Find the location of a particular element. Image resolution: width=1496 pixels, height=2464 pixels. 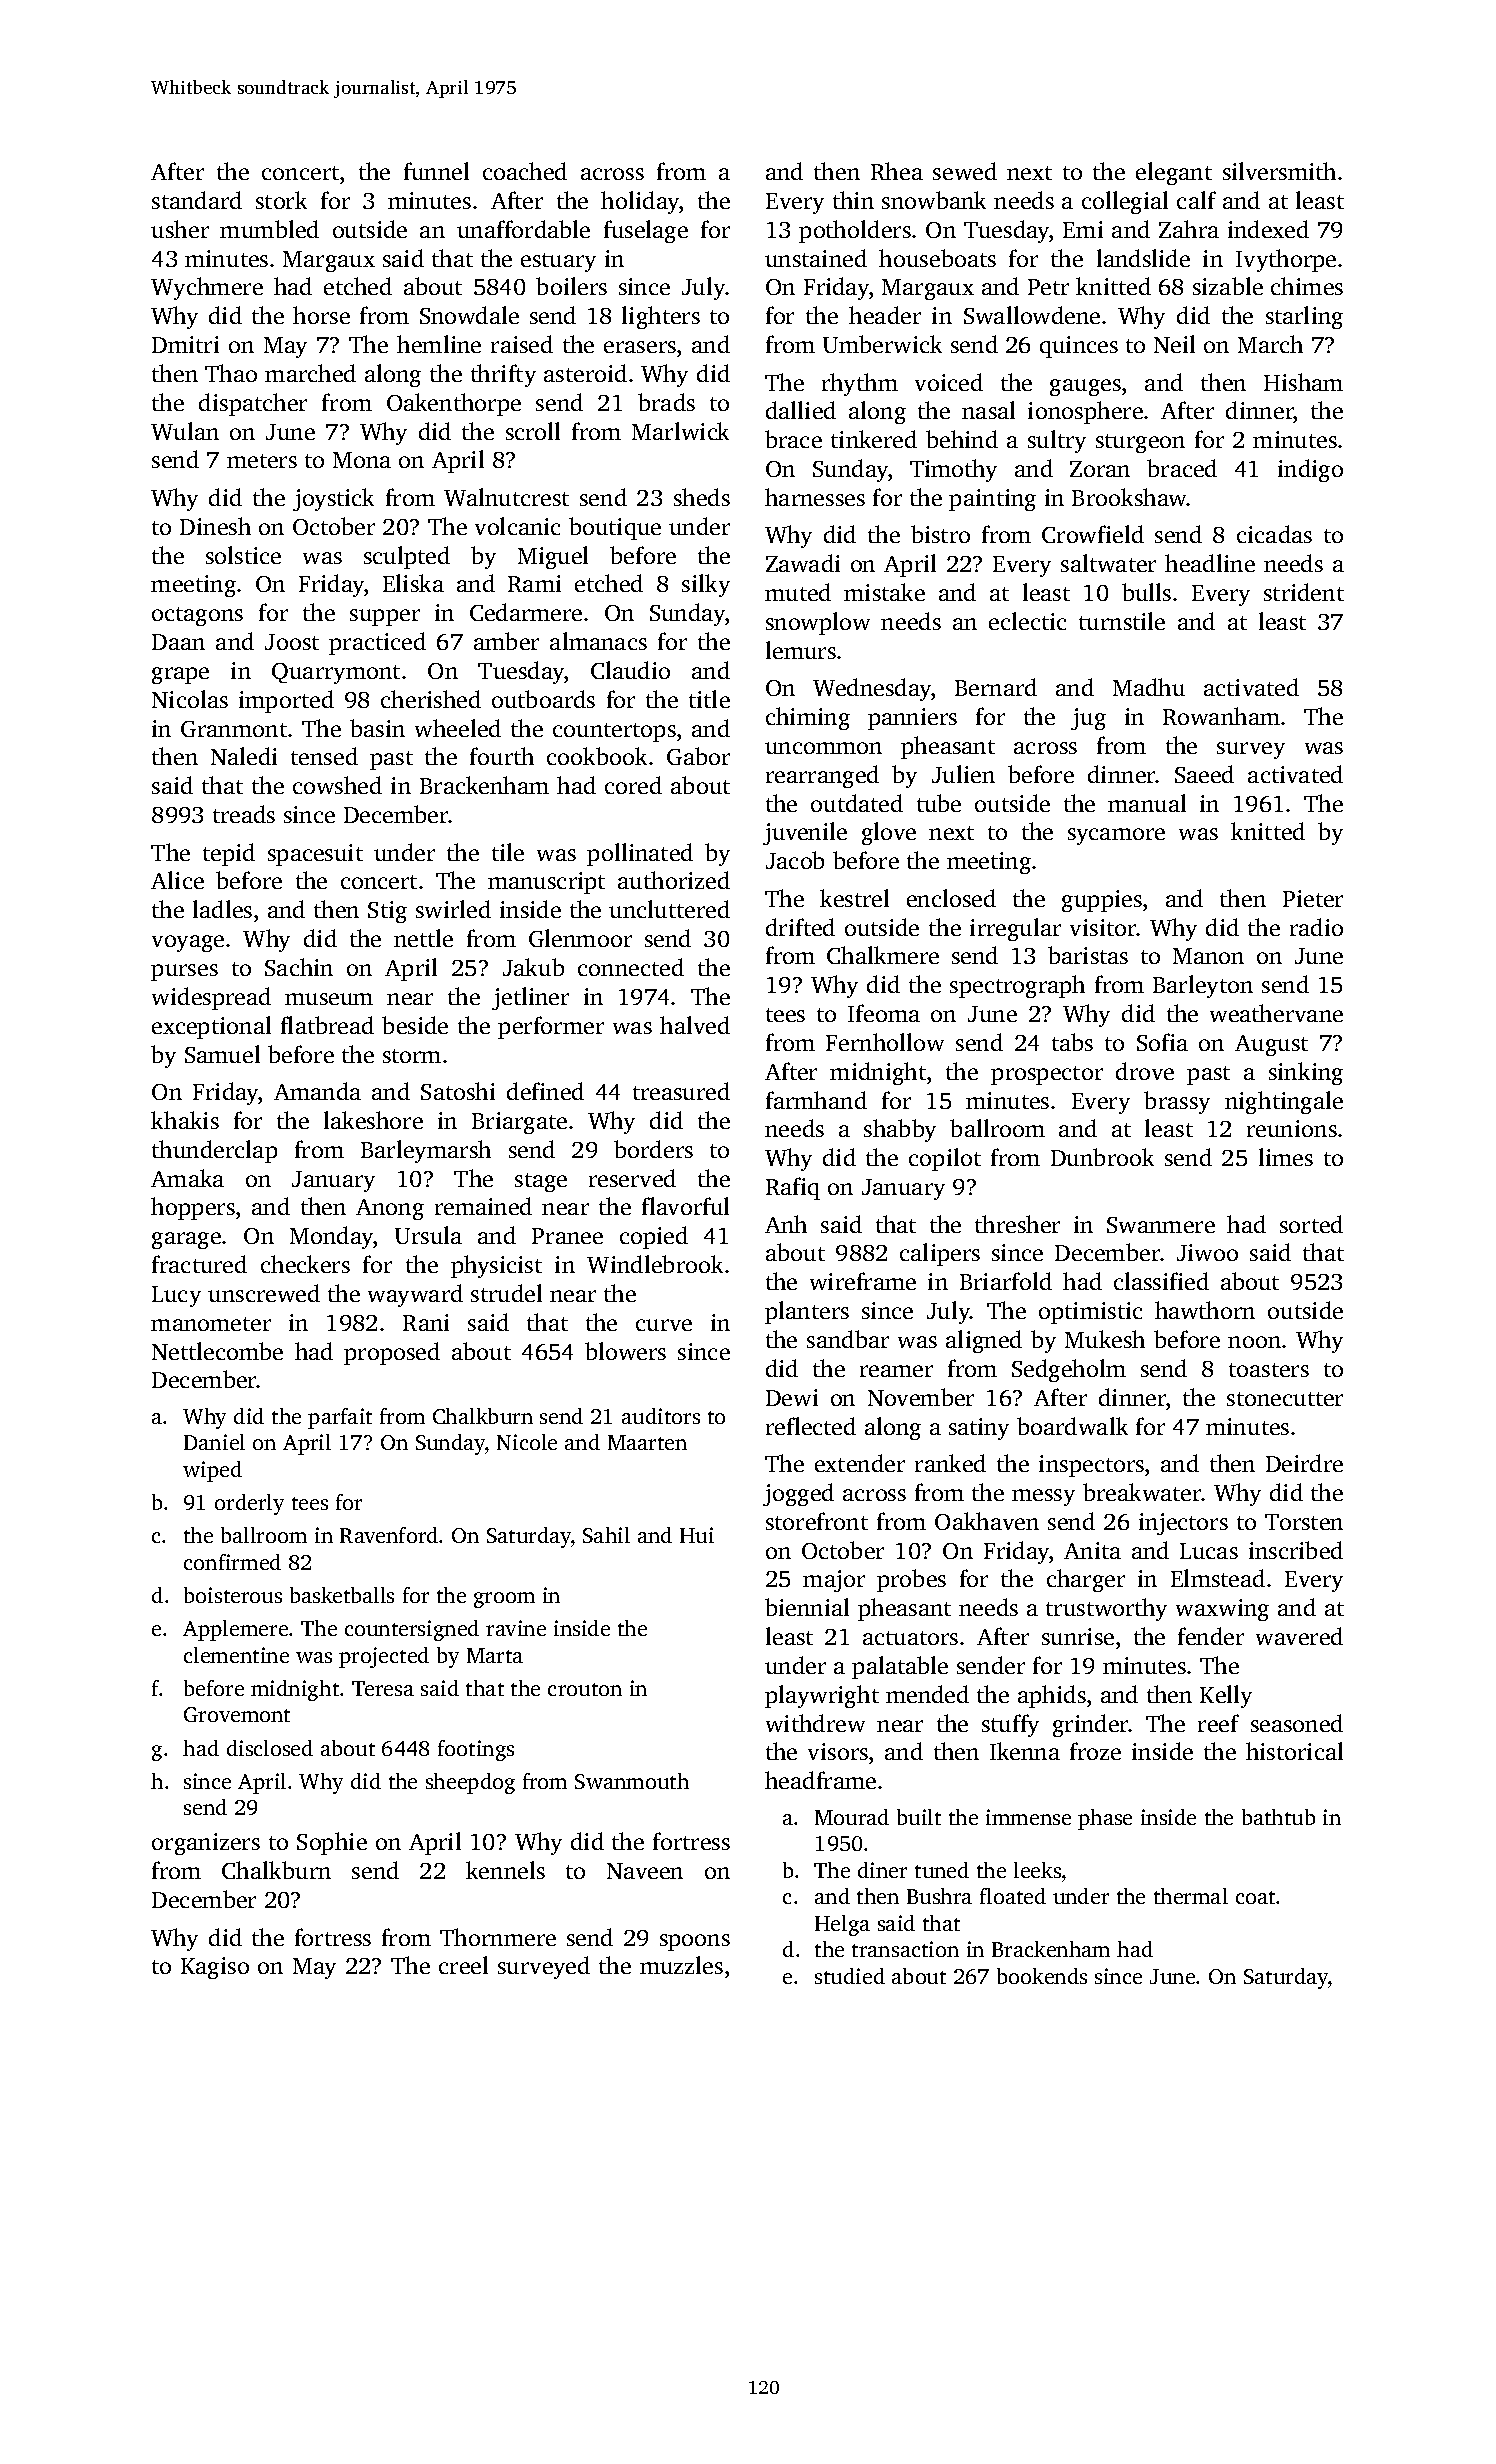

irregular is located at coordinates (1015, 929).
